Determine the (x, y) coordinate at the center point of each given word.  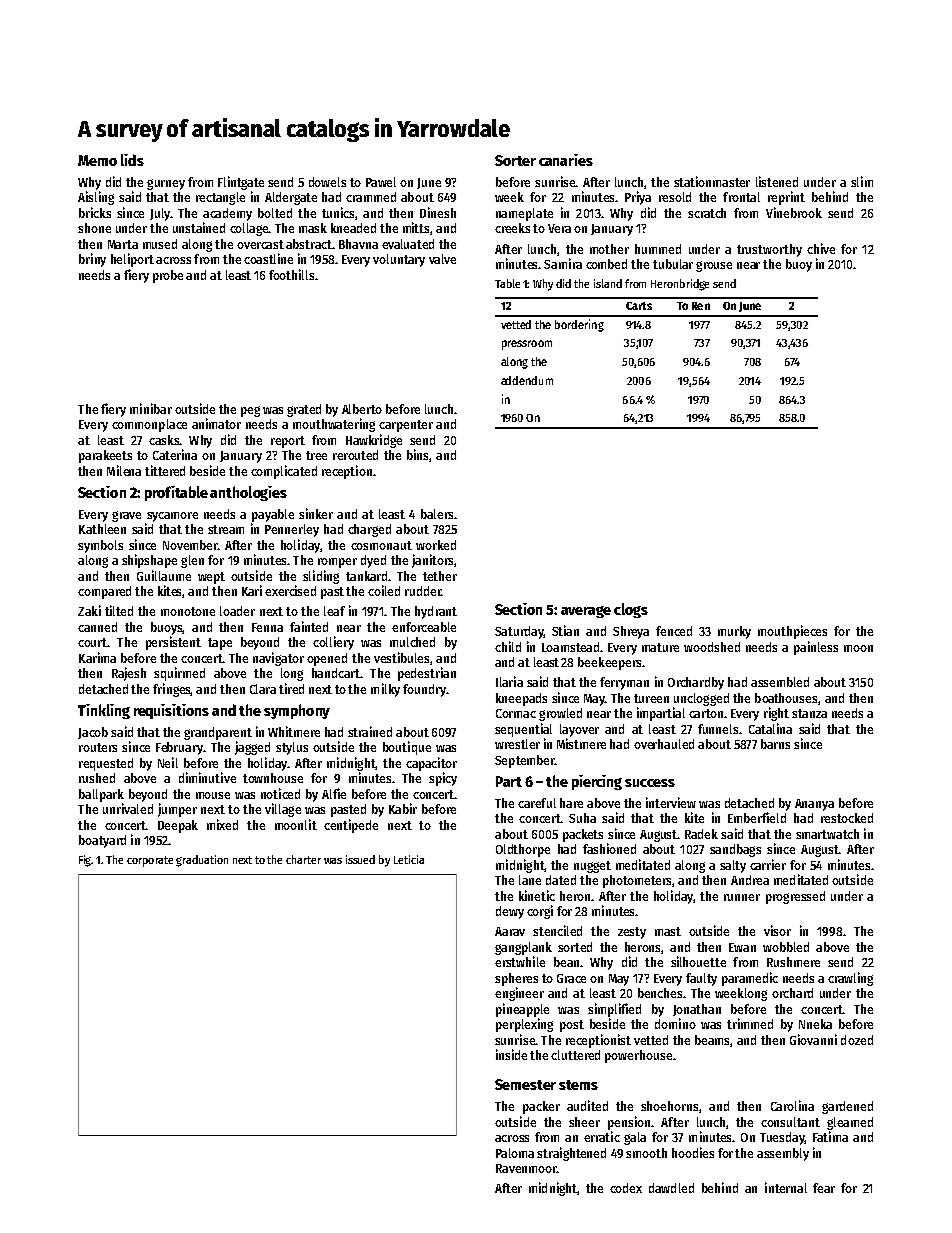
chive (821, 248)
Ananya (814, 805)
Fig (85, 861)
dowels (327, 182)
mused (160, 244)
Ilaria (509, 681)
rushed (97, 778)
